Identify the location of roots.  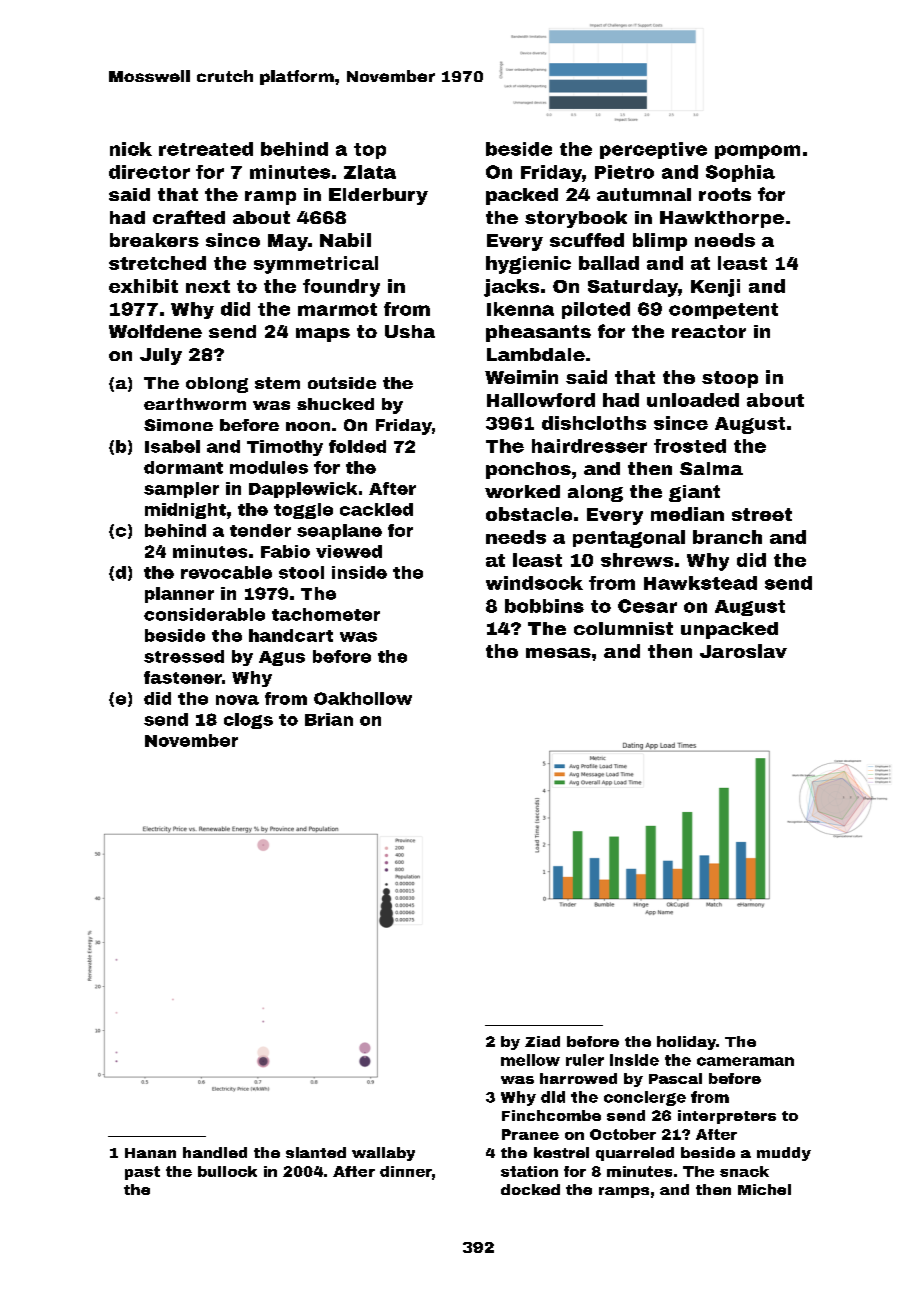
(725, 194).
